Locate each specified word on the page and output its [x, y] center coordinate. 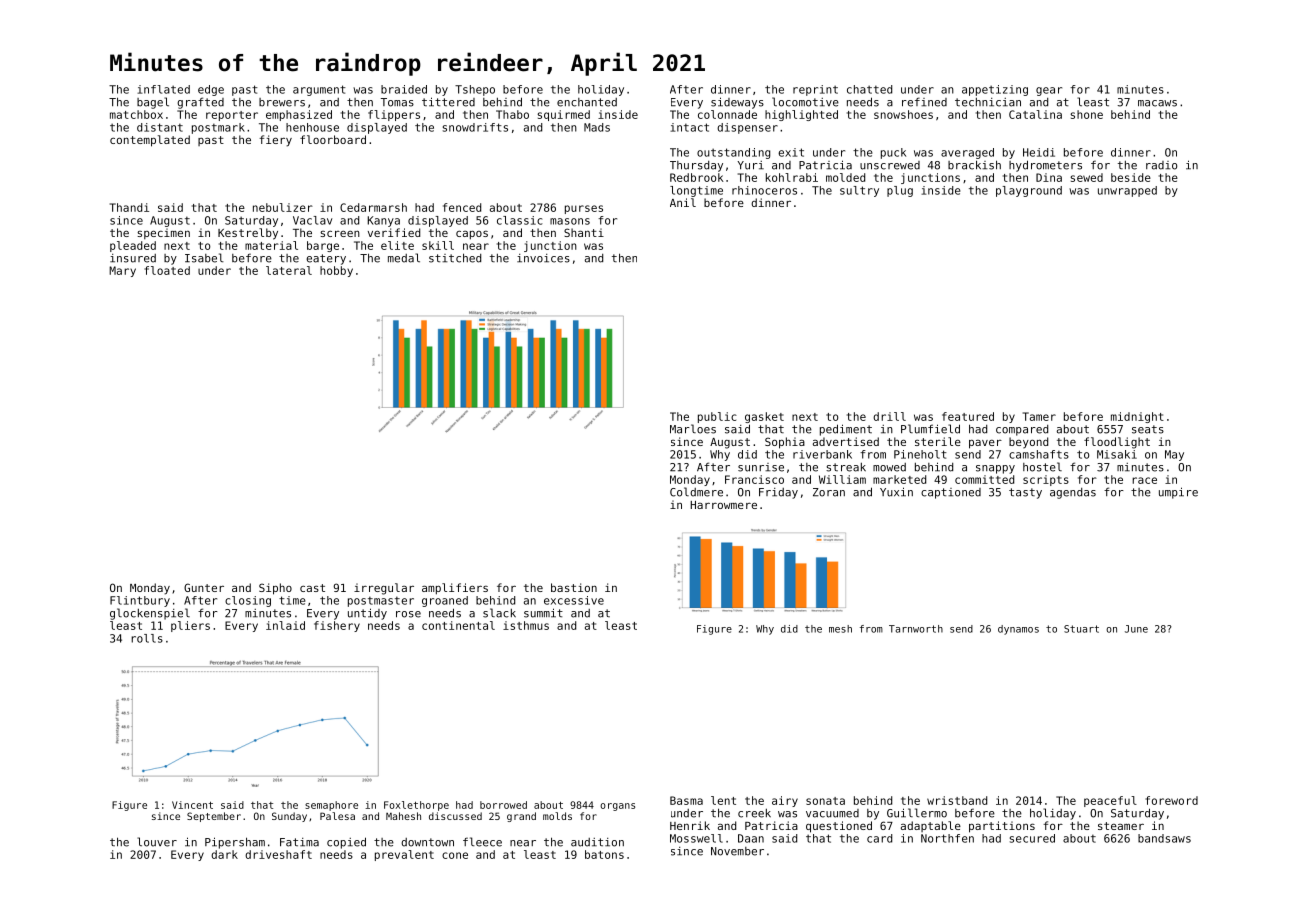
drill [889, 416]
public [717, 417]
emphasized [299, 115]
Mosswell [696, 838]
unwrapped [1127, 191]
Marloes [693, 429]
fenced [462, 207]
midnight [1137, 417]
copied [346, 843]
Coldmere [696, 492]
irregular [384, 589]
